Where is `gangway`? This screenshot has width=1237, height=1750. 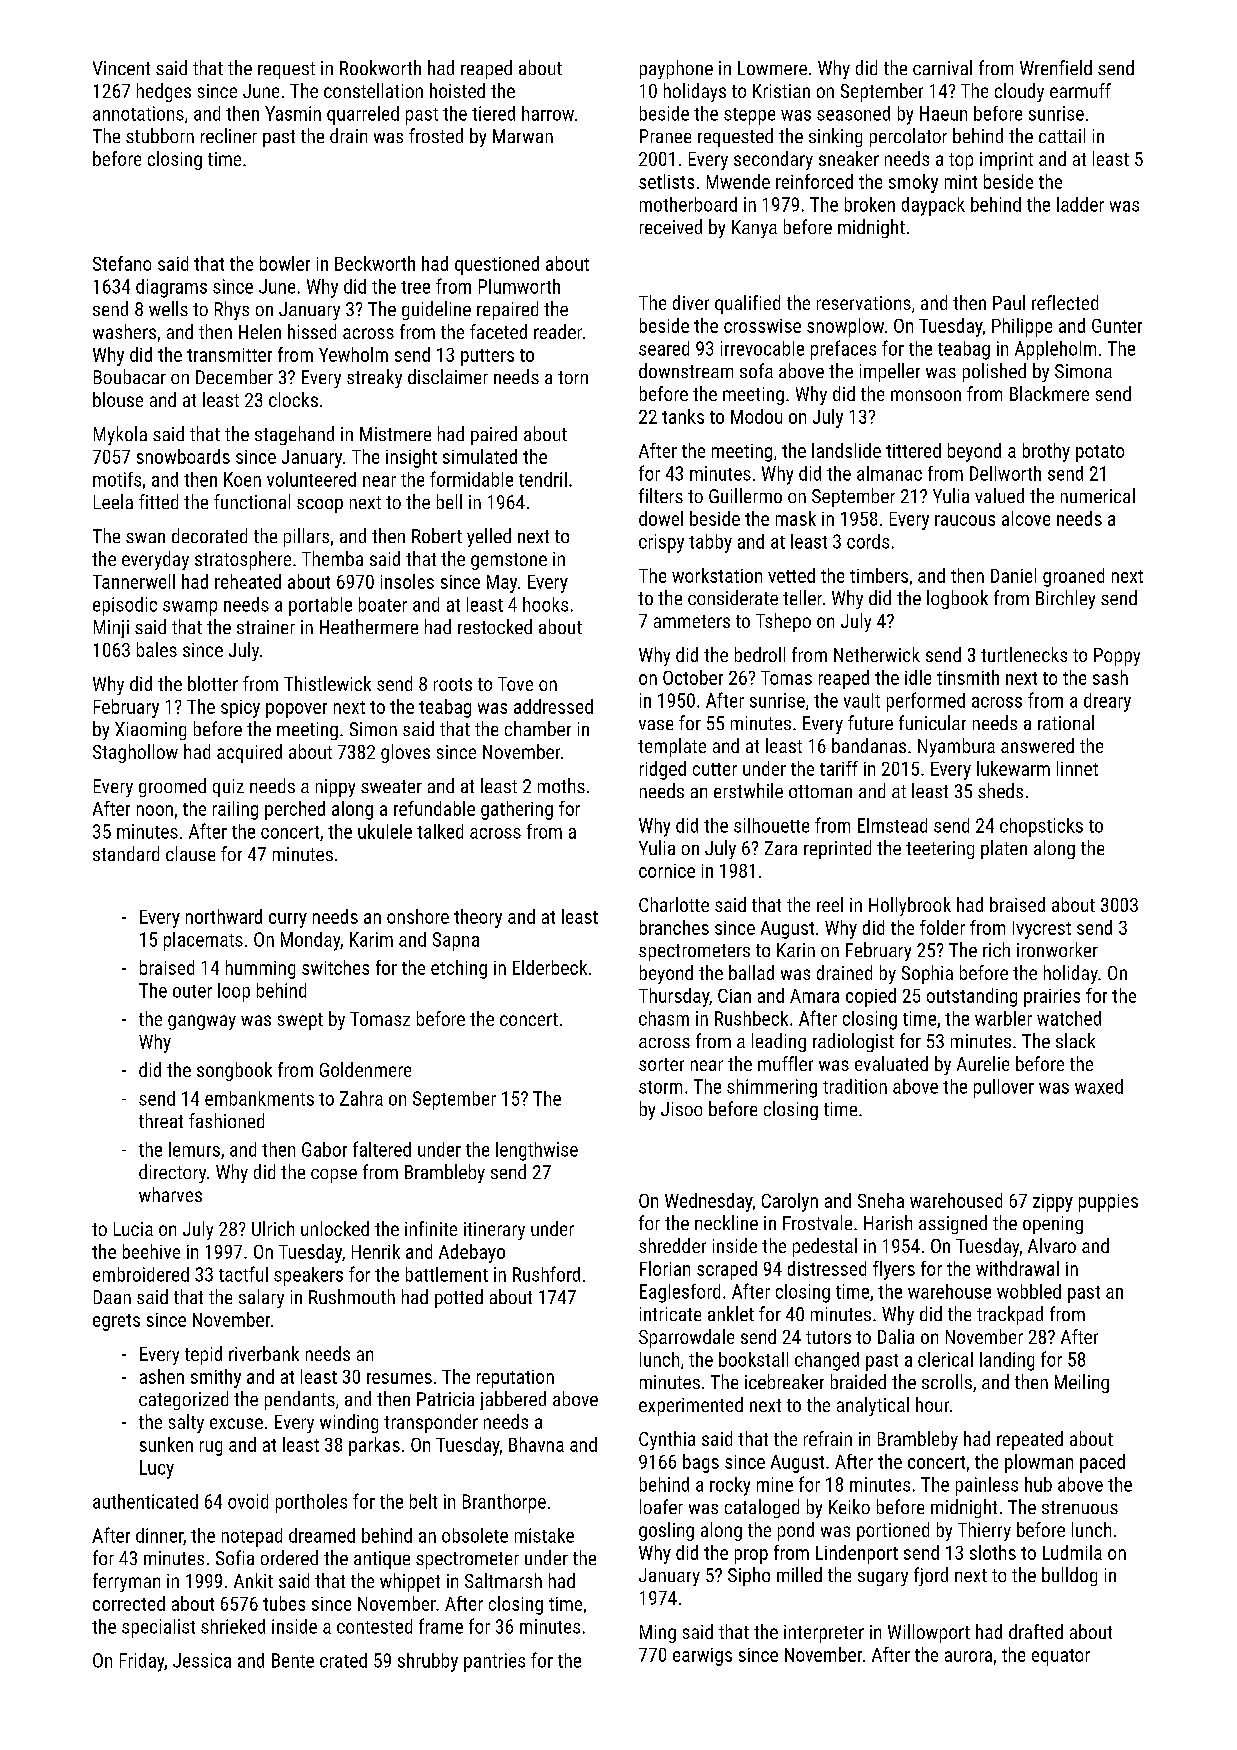
gangway is located at coordinates (202, 1022).
